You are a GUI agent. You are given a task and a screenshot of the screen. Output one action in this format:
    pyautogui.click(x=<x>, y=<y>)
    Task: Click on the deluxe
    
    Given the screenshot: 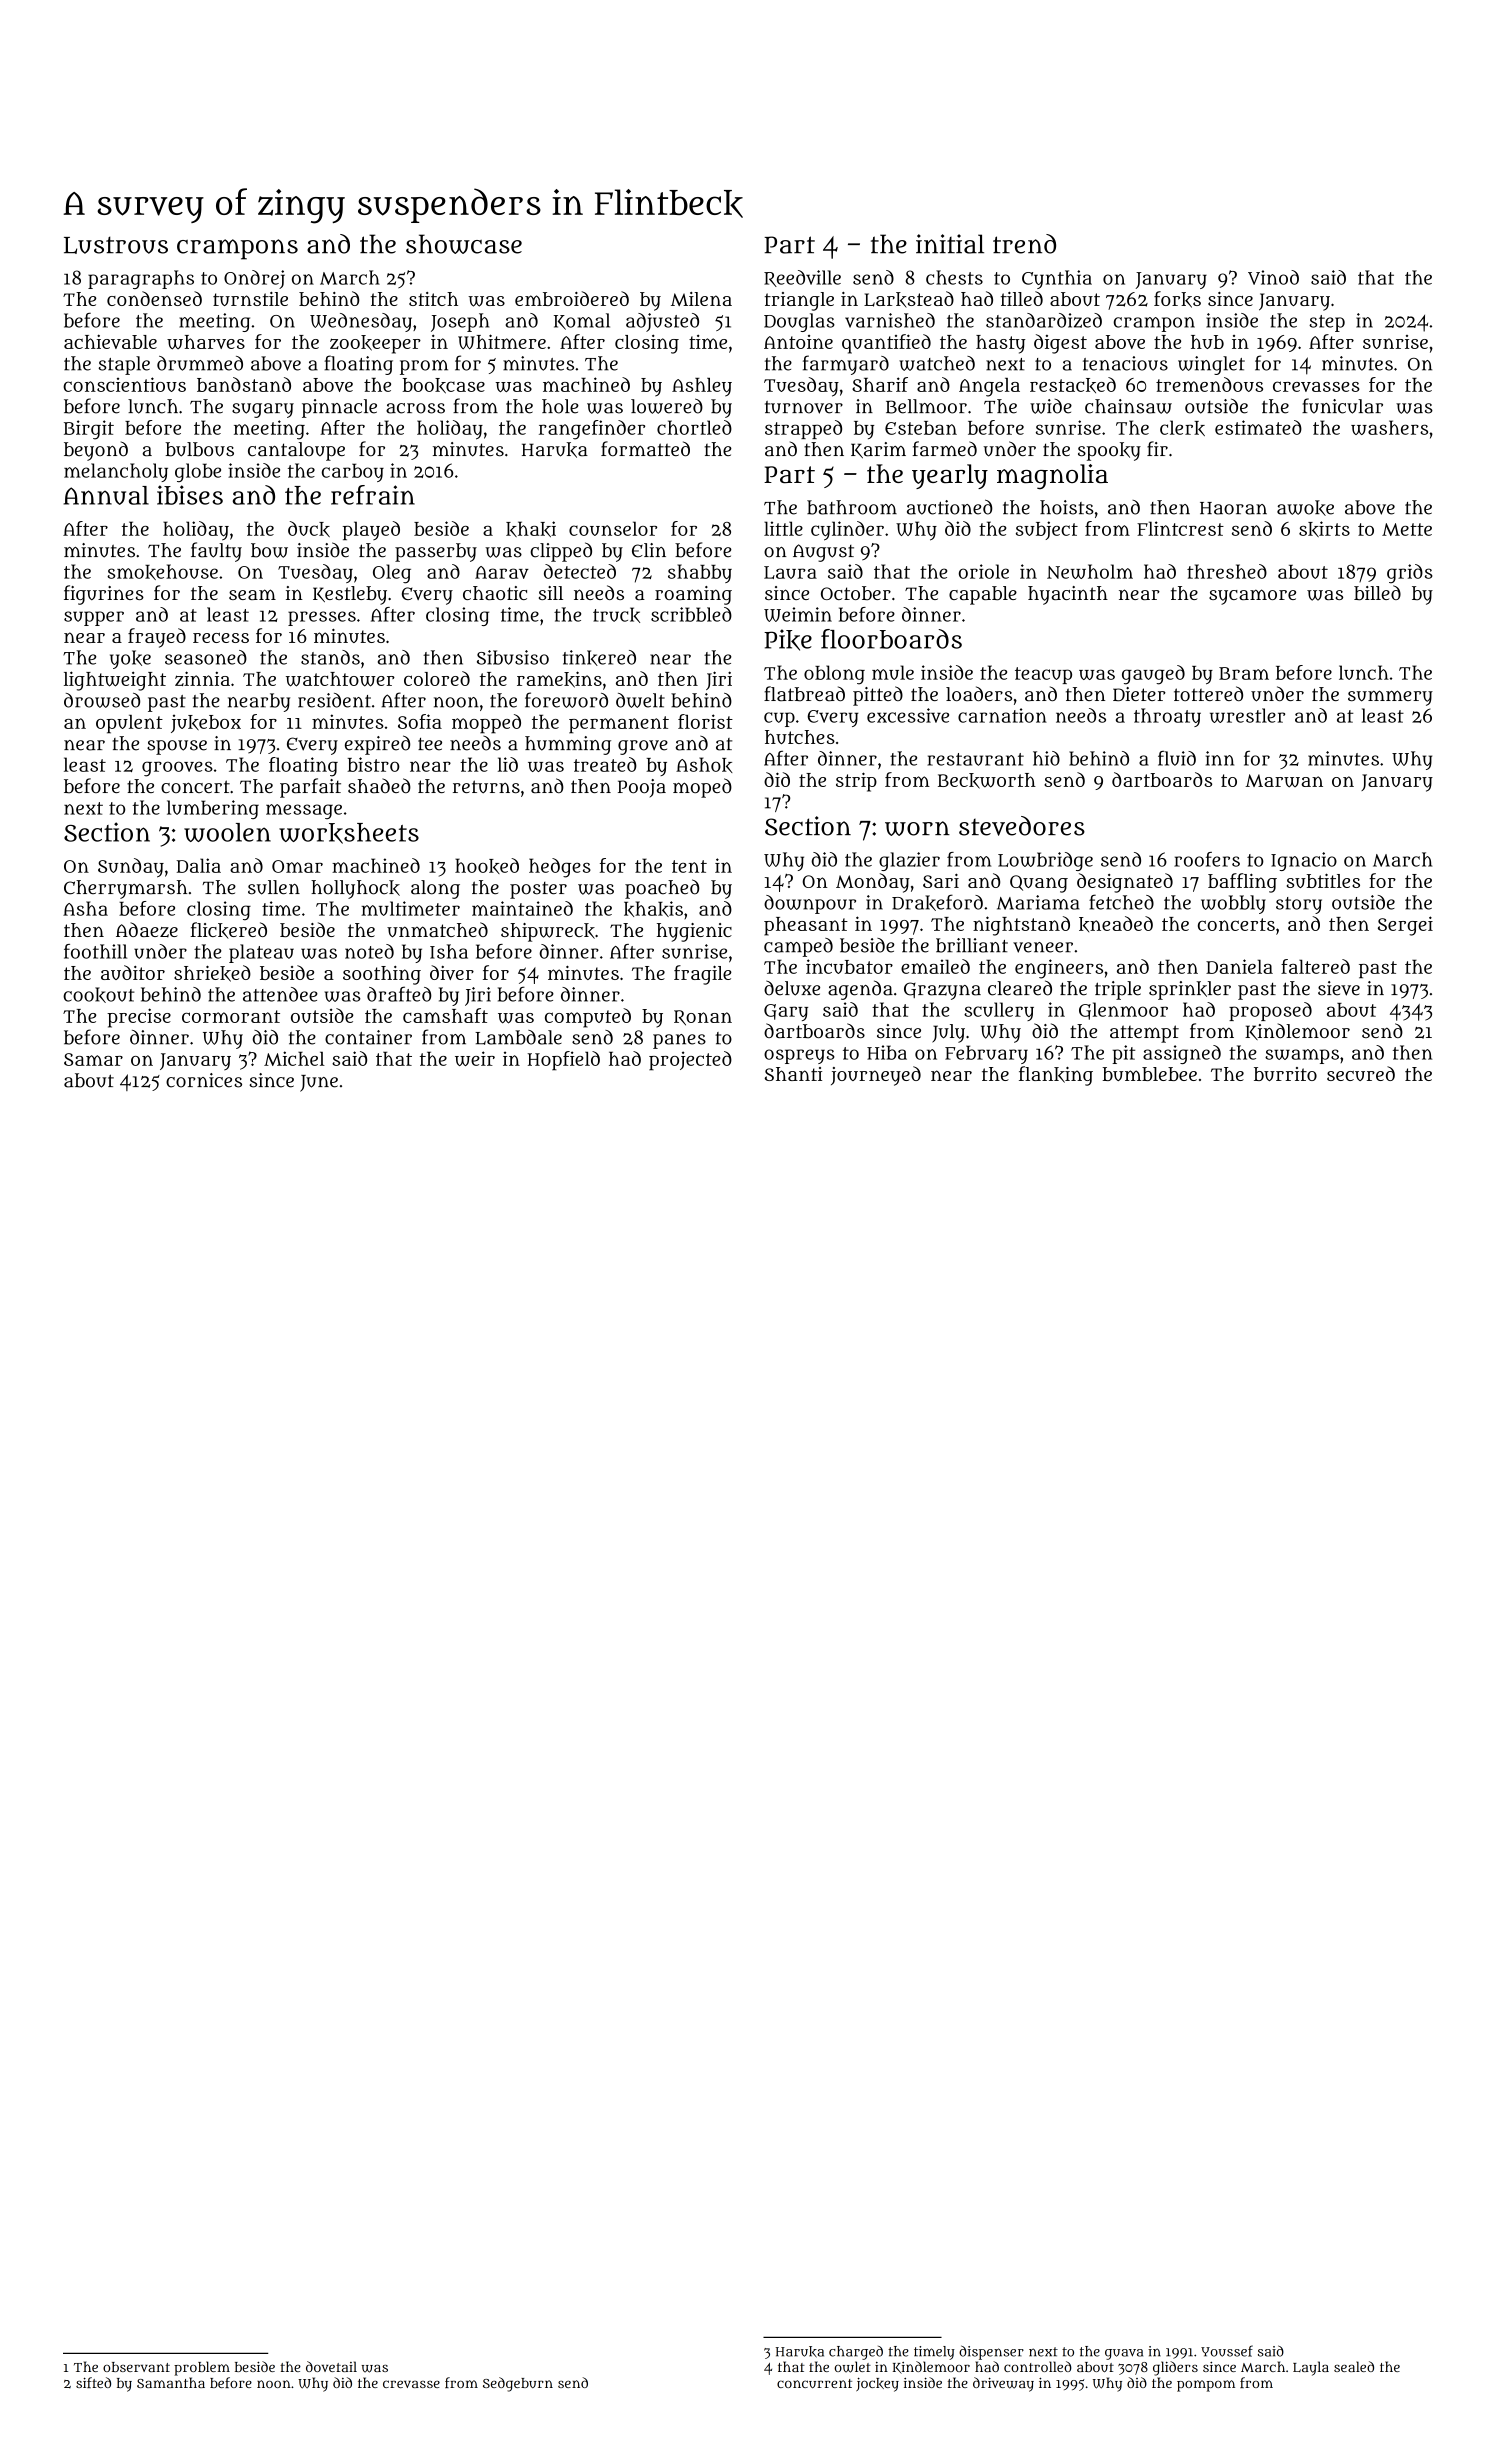 What is the action you would take?
    pyautogui.click(x=792, y=988)
